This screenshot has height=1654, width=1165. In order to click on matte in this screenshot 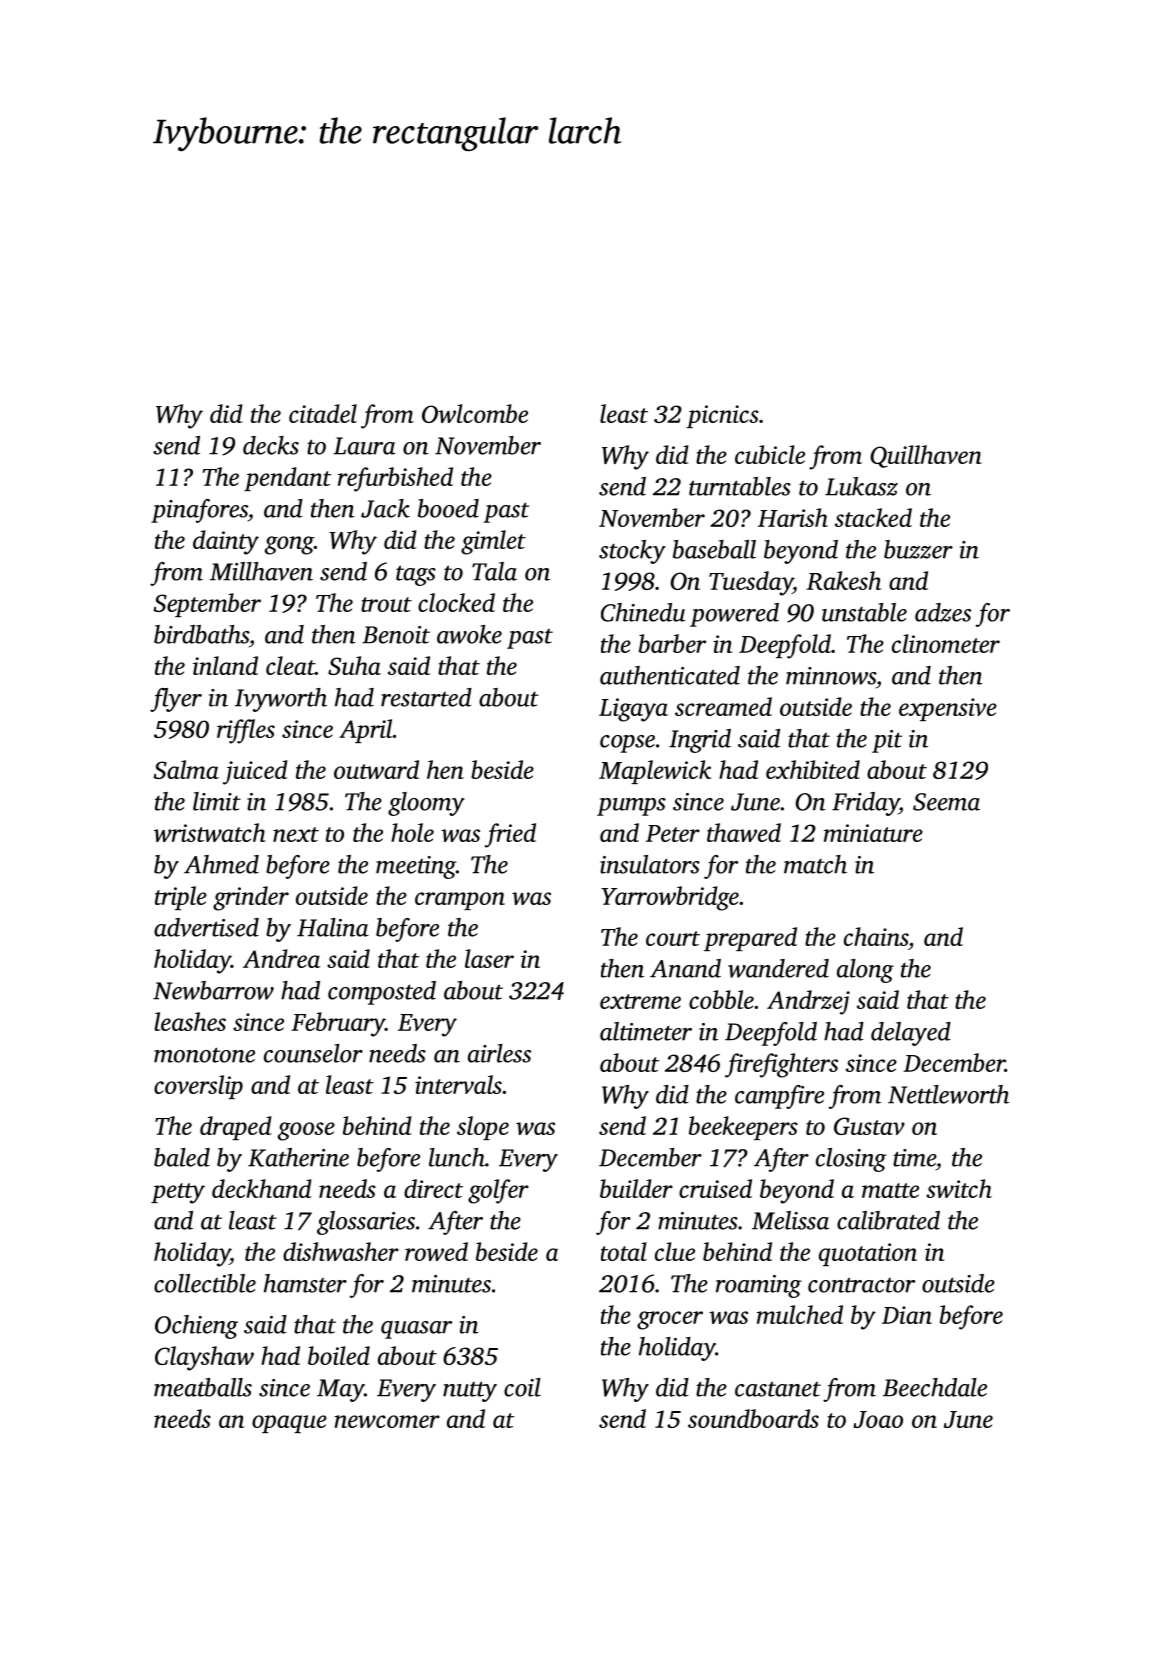, I will do `click(890, 1190)`.
